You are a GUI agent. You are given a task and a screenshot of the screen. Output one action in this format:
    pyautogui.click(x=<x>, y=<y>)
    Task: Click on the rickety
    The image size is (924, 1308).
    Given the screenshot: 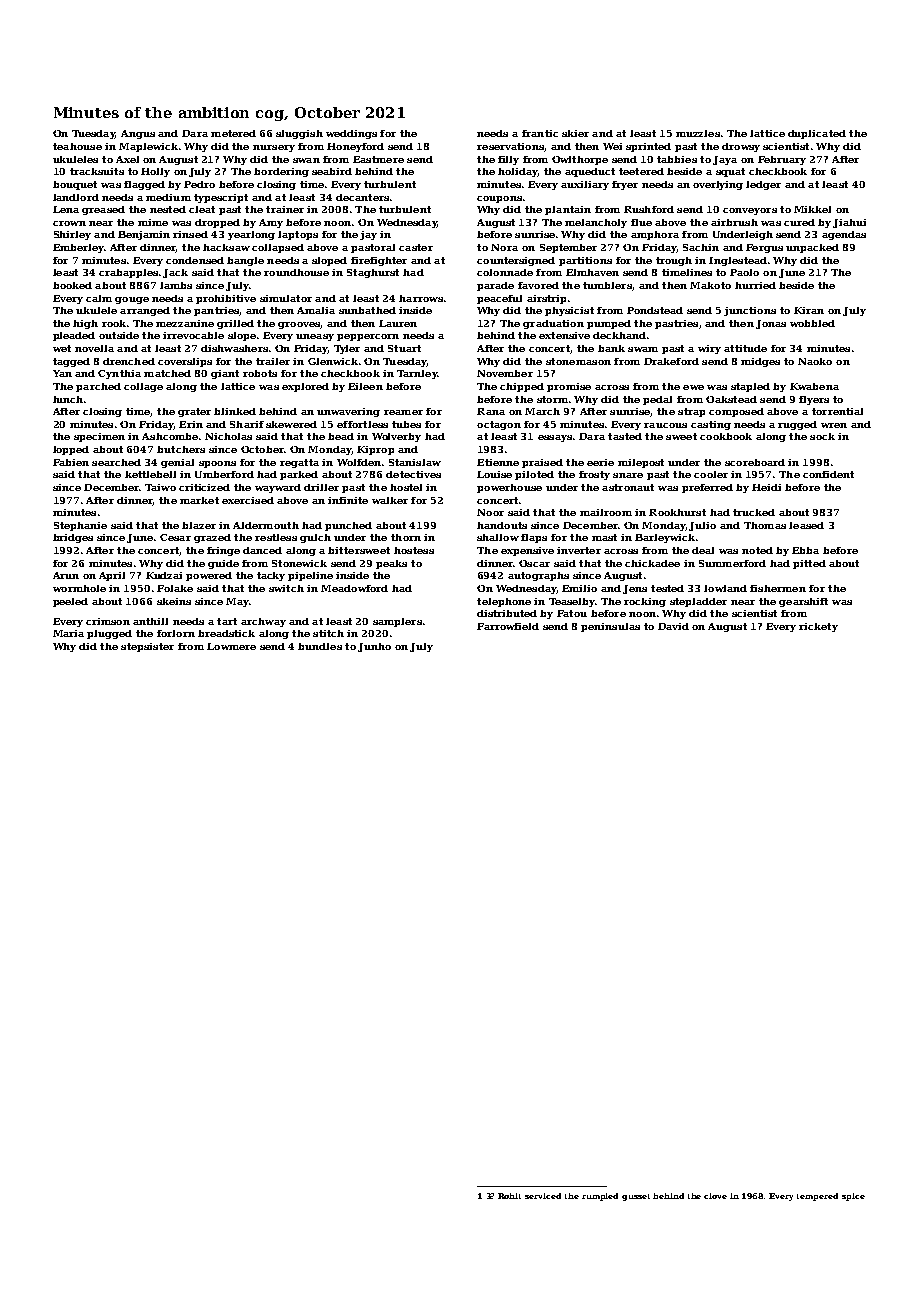 What is the action you would take?
    pyautogui.click(x=818, y=627)
